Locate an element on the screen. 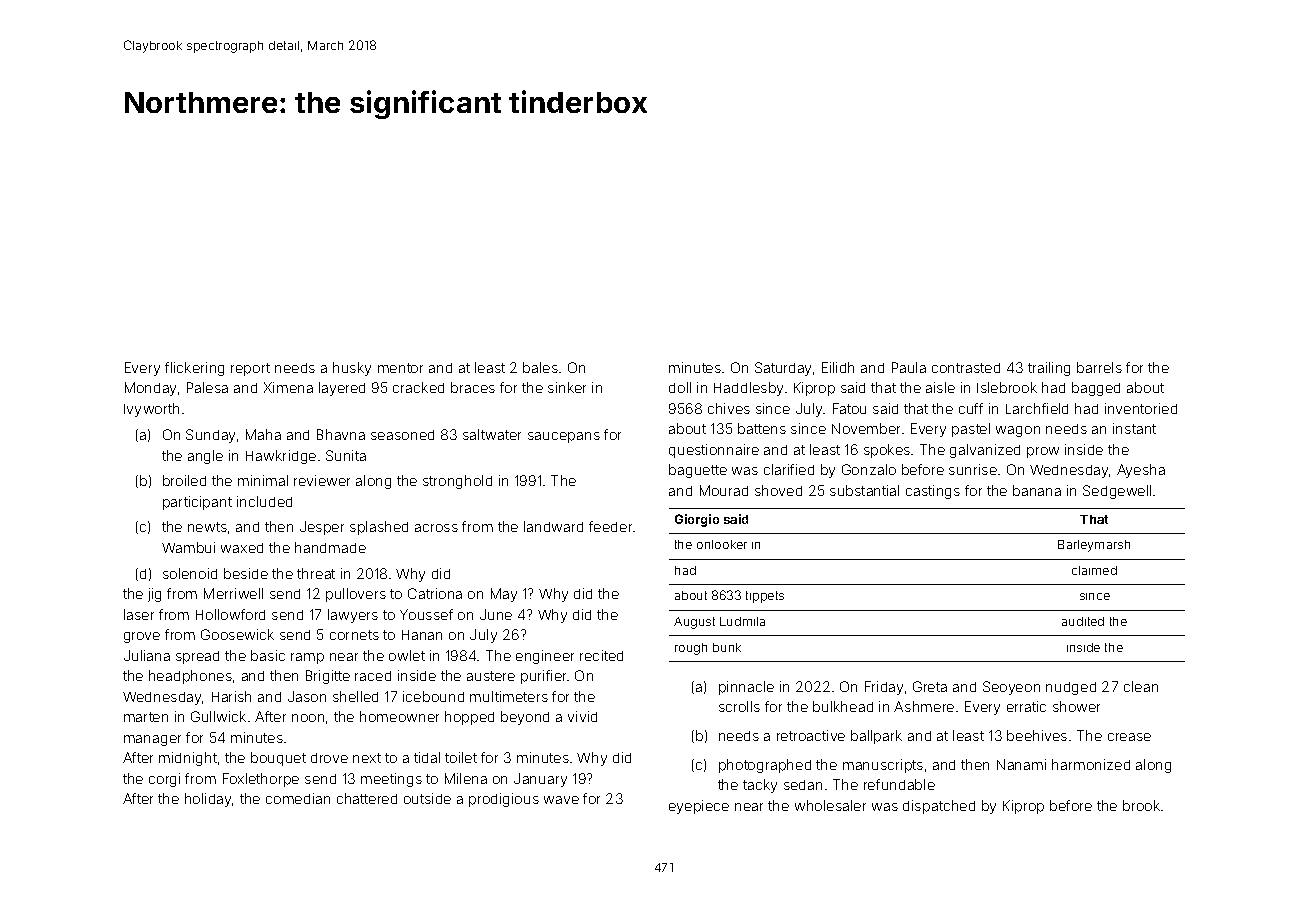  instant is located at coordinates (1134, 428).
